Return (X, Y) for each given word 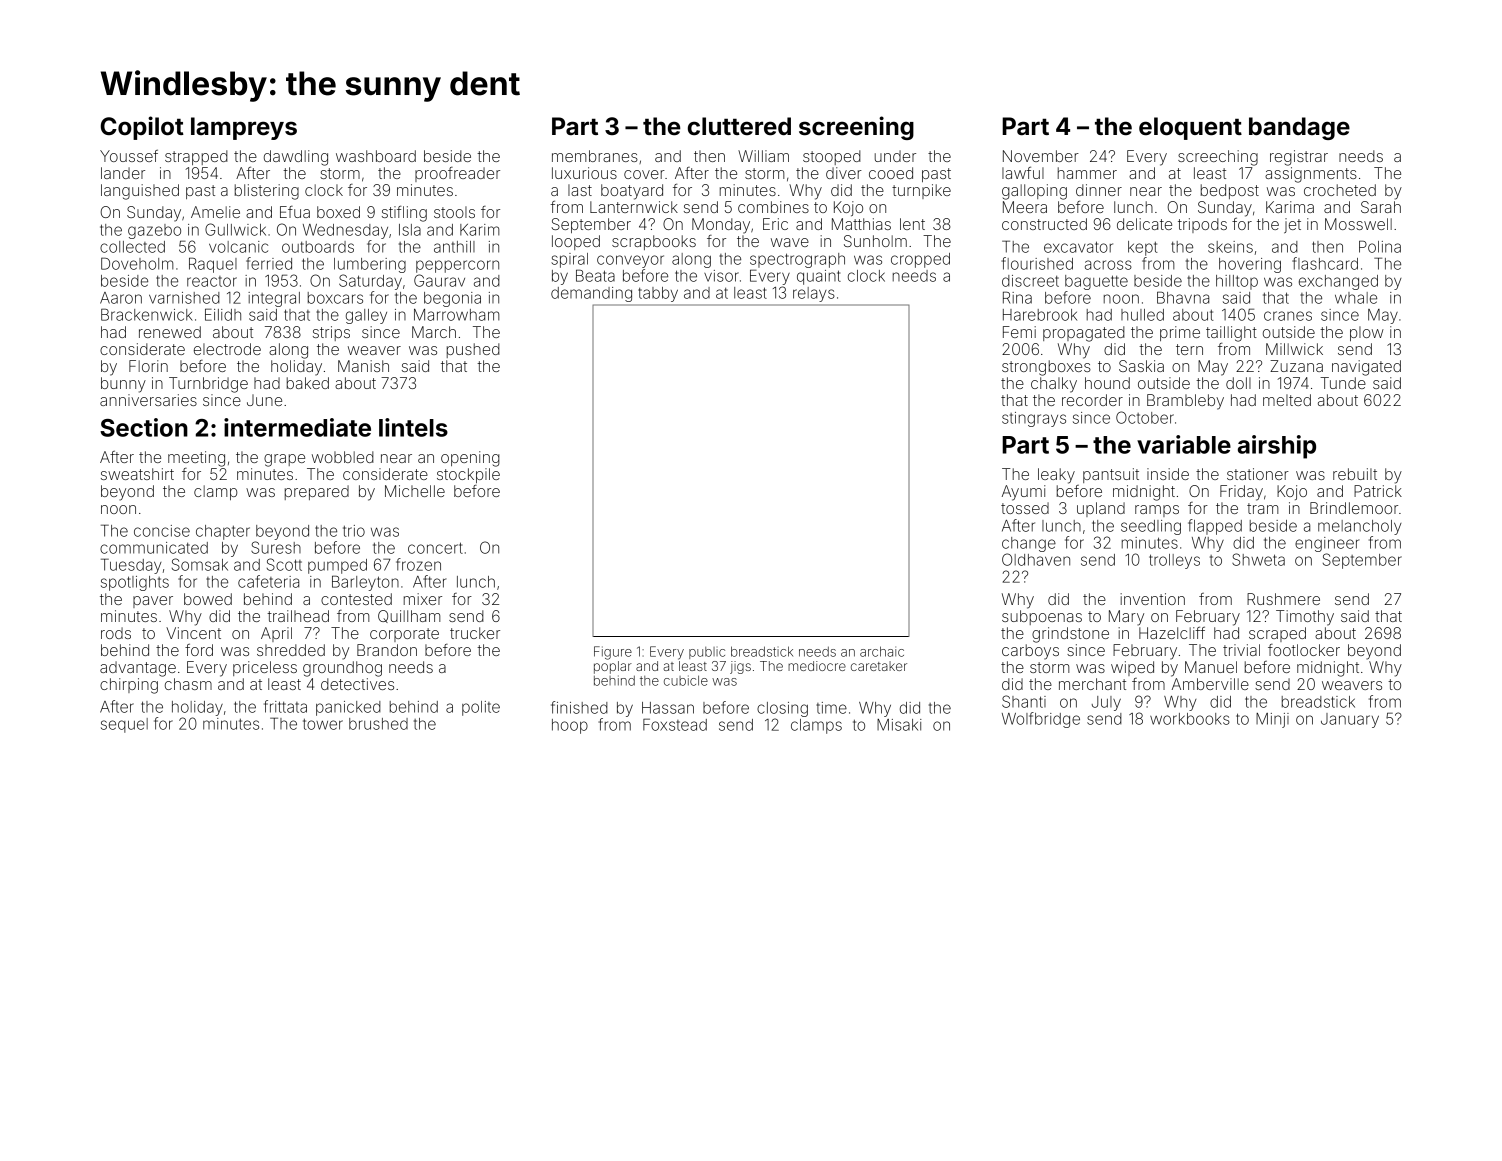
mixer (423, 599)
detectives (357, 684)
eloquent (1190, 128)
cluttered (739, 126)
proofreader (457, 174)
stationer (1258, 474)
